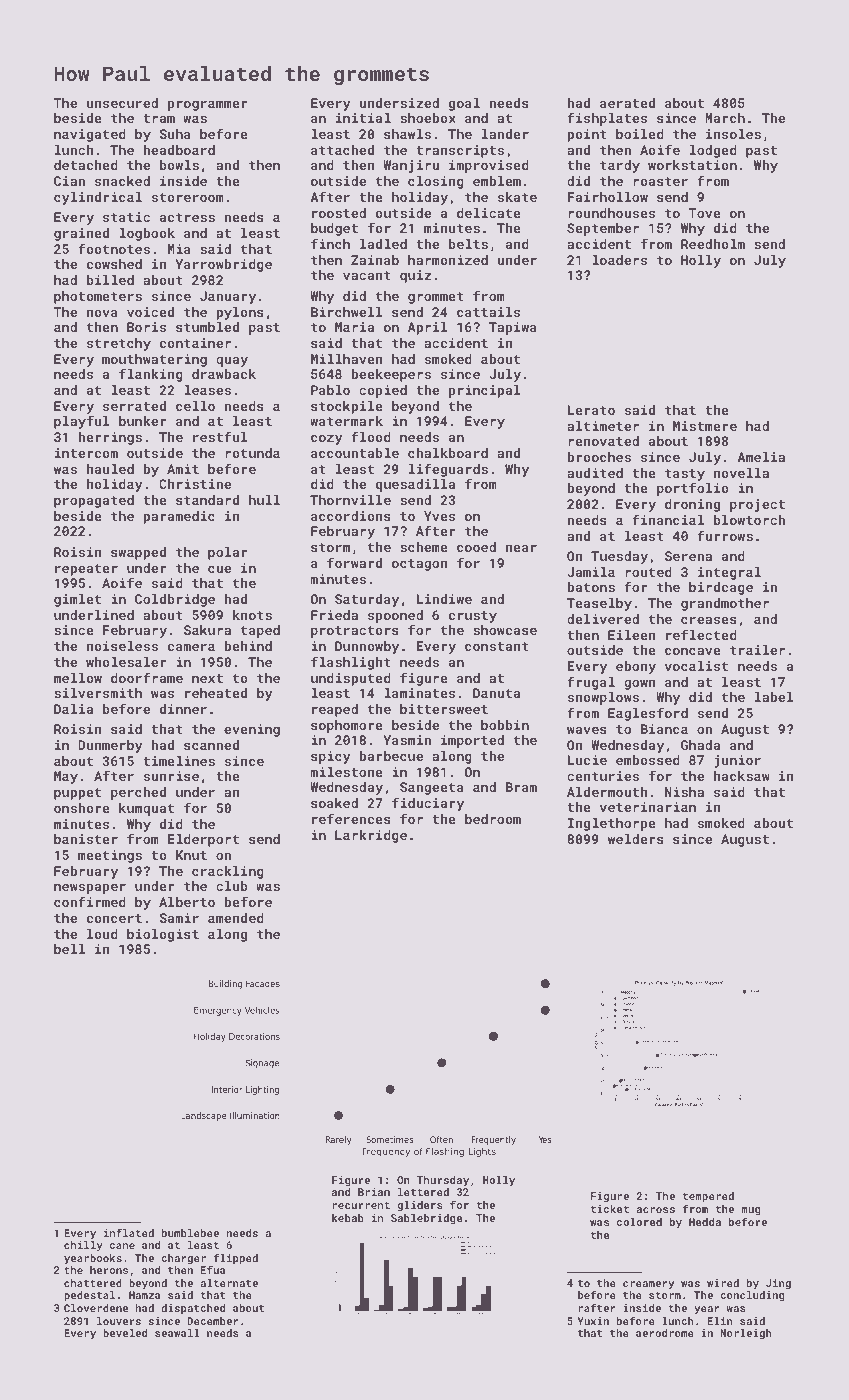  Describe the element at coordinates (208, 105) in the image. I see `programmer` at that location.
